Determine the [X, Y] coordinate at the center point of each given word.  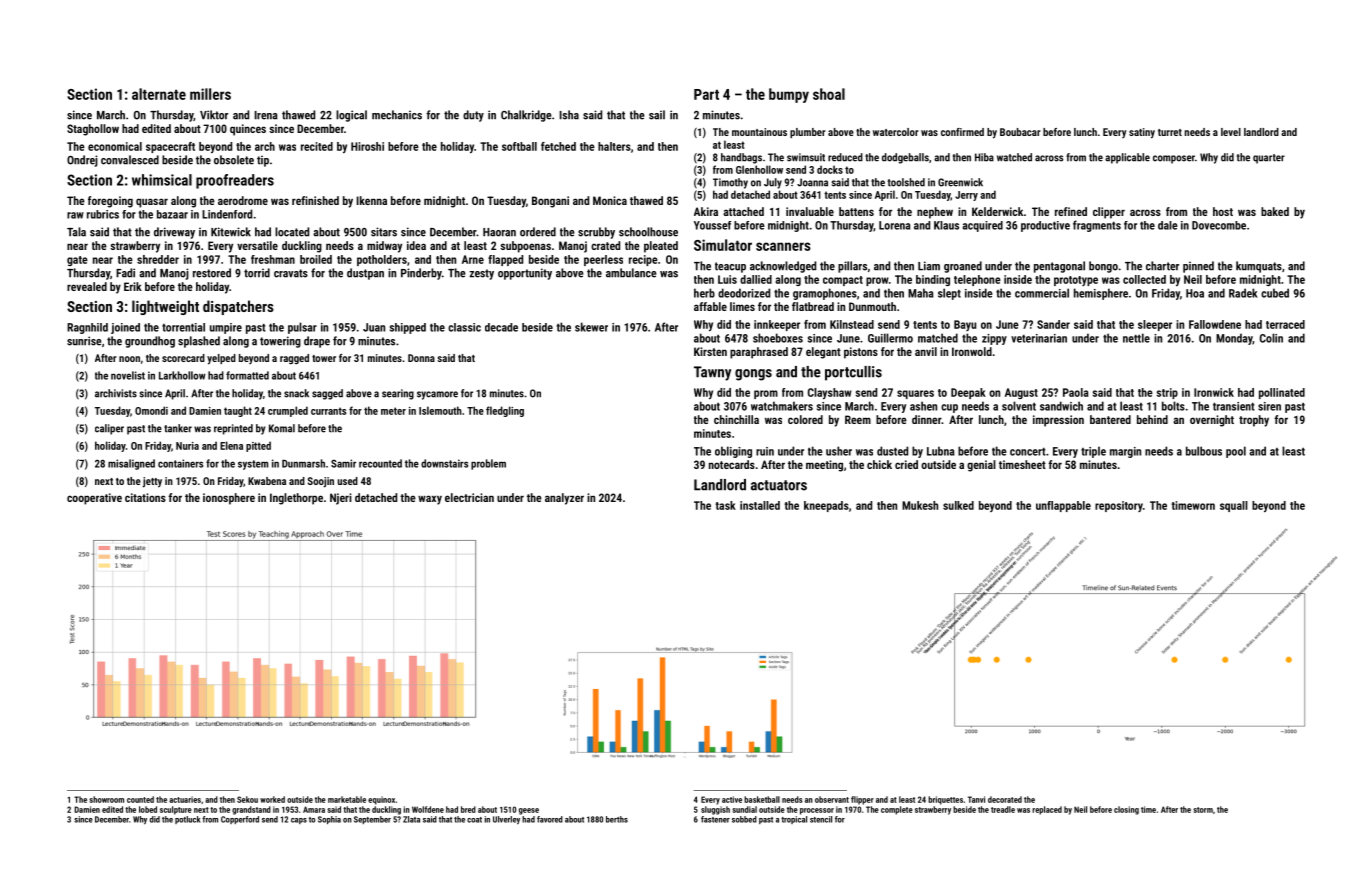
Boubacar [1020, 132]
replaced [1047, 810]
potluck [187, 820]
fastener [715, 819]
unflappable [1063, 506]
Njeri [341, 499]
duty [473, 116]
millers [210, 94]
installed [760, 505]
